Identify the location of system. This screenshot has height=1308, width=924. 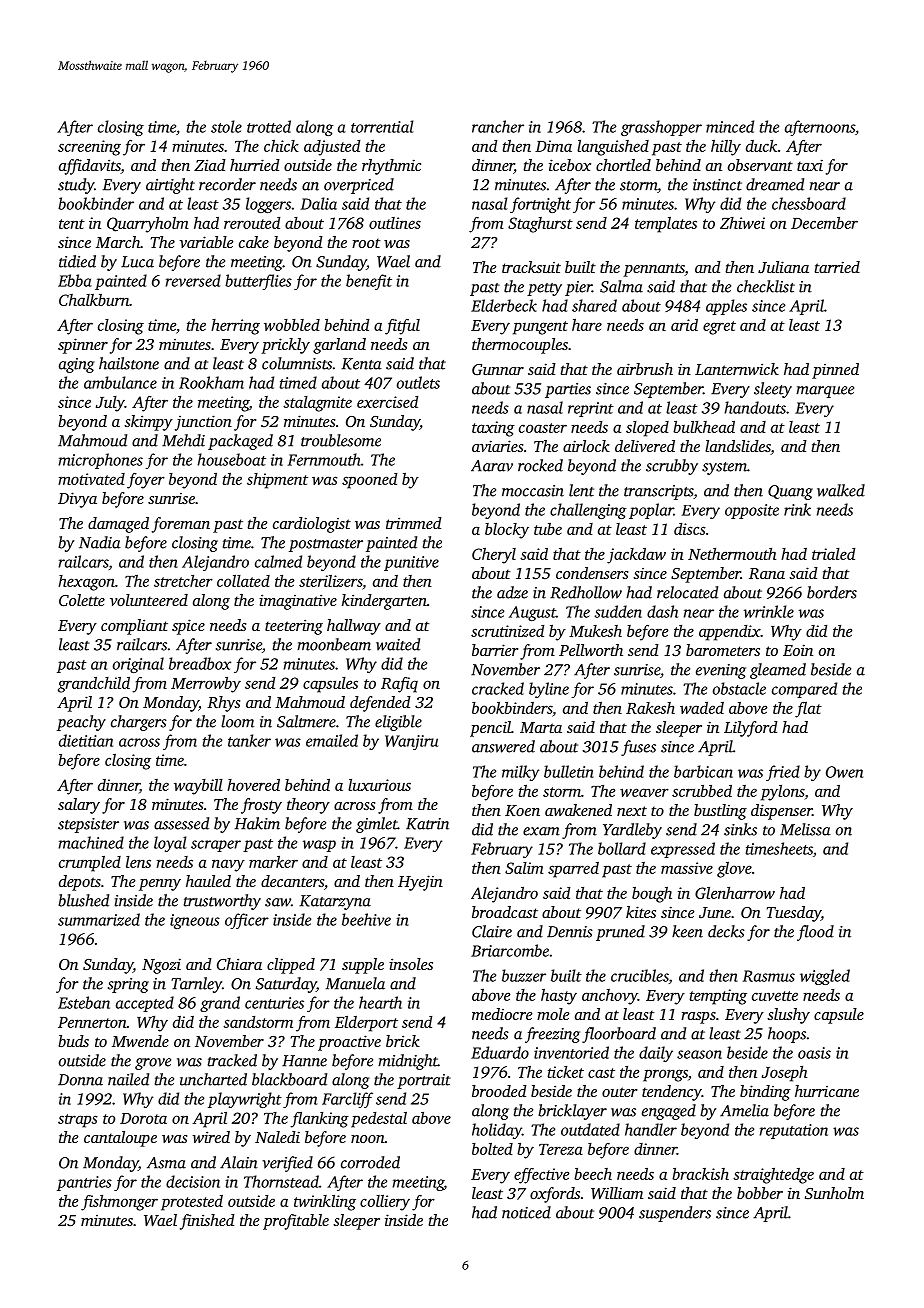
(724, 468).
